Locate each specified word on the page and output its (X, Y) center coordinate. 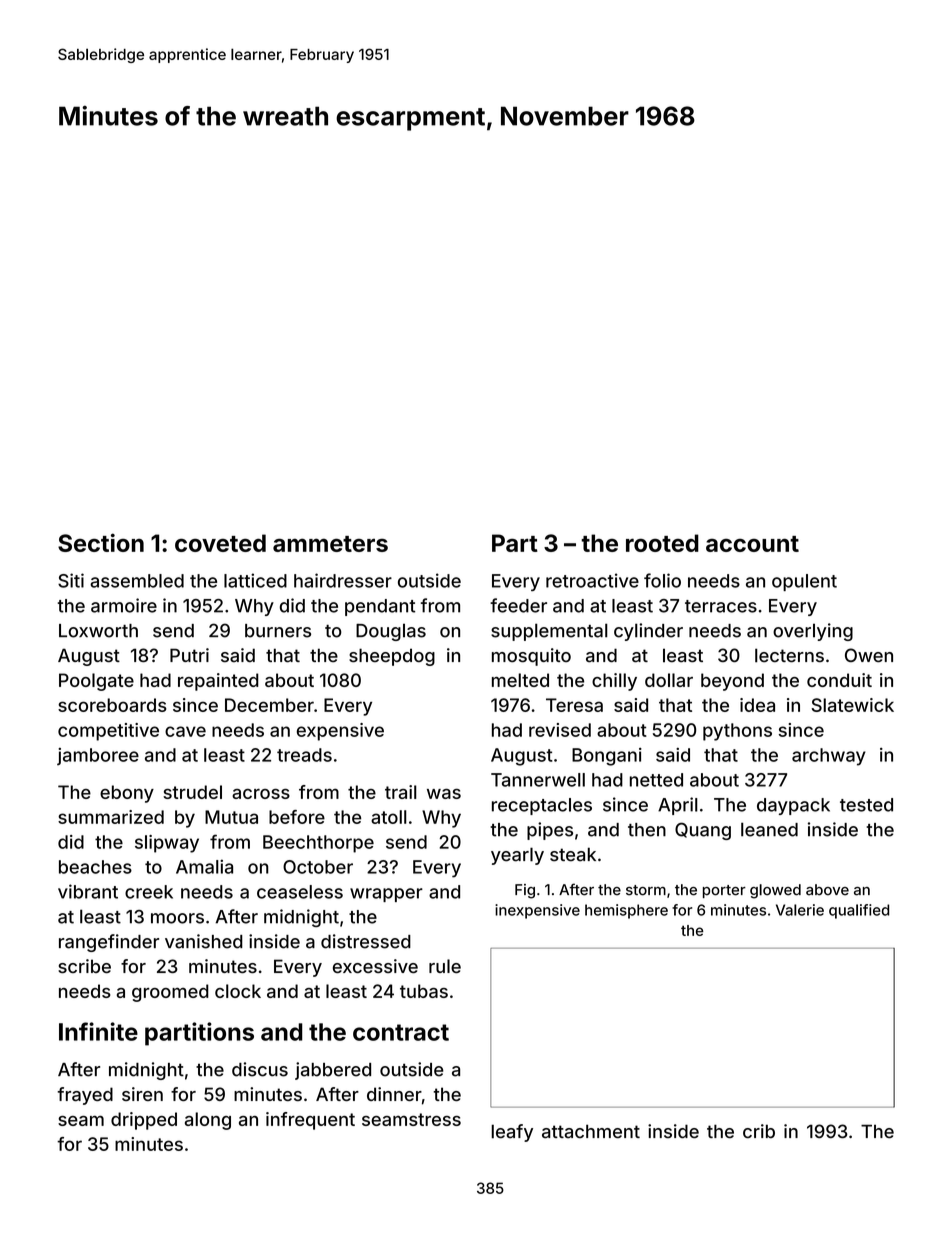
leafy (512, 1133)
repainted (218, 682)
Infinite (98, 1031)
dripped (144, 1121)
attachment (591, 1131)
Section (101, 542)
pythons (737, 732)
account (752, 544)
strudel (192, 792)
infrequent (310, 1121)
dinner (394, 1094)
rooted (662, 543)
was (444, 794)
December (269, 705)
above (827, 890)
